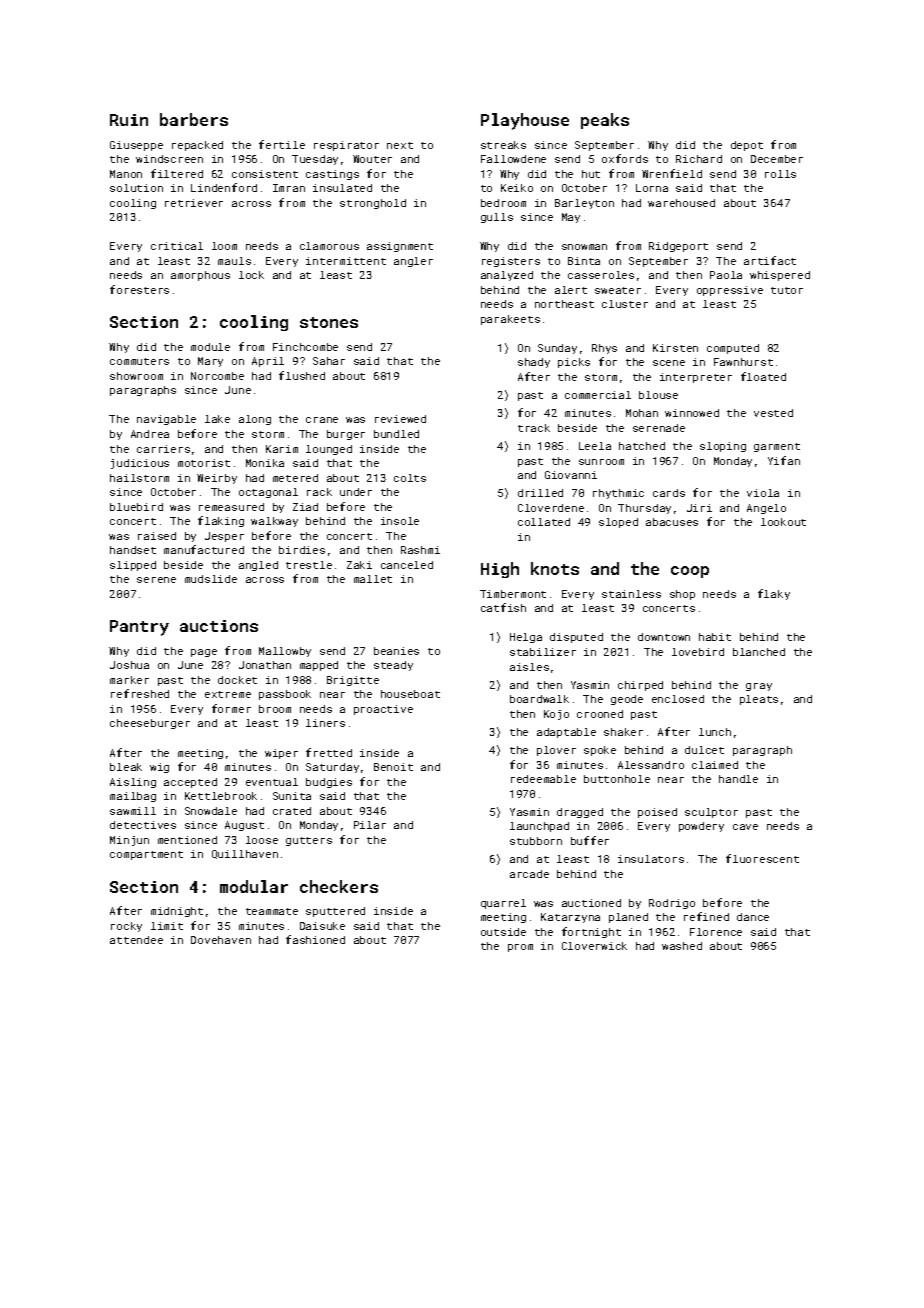 This page has height=1308, width=924. Describe the element at coordinates (133, 566) in the page. I see `slipped` at that location.
